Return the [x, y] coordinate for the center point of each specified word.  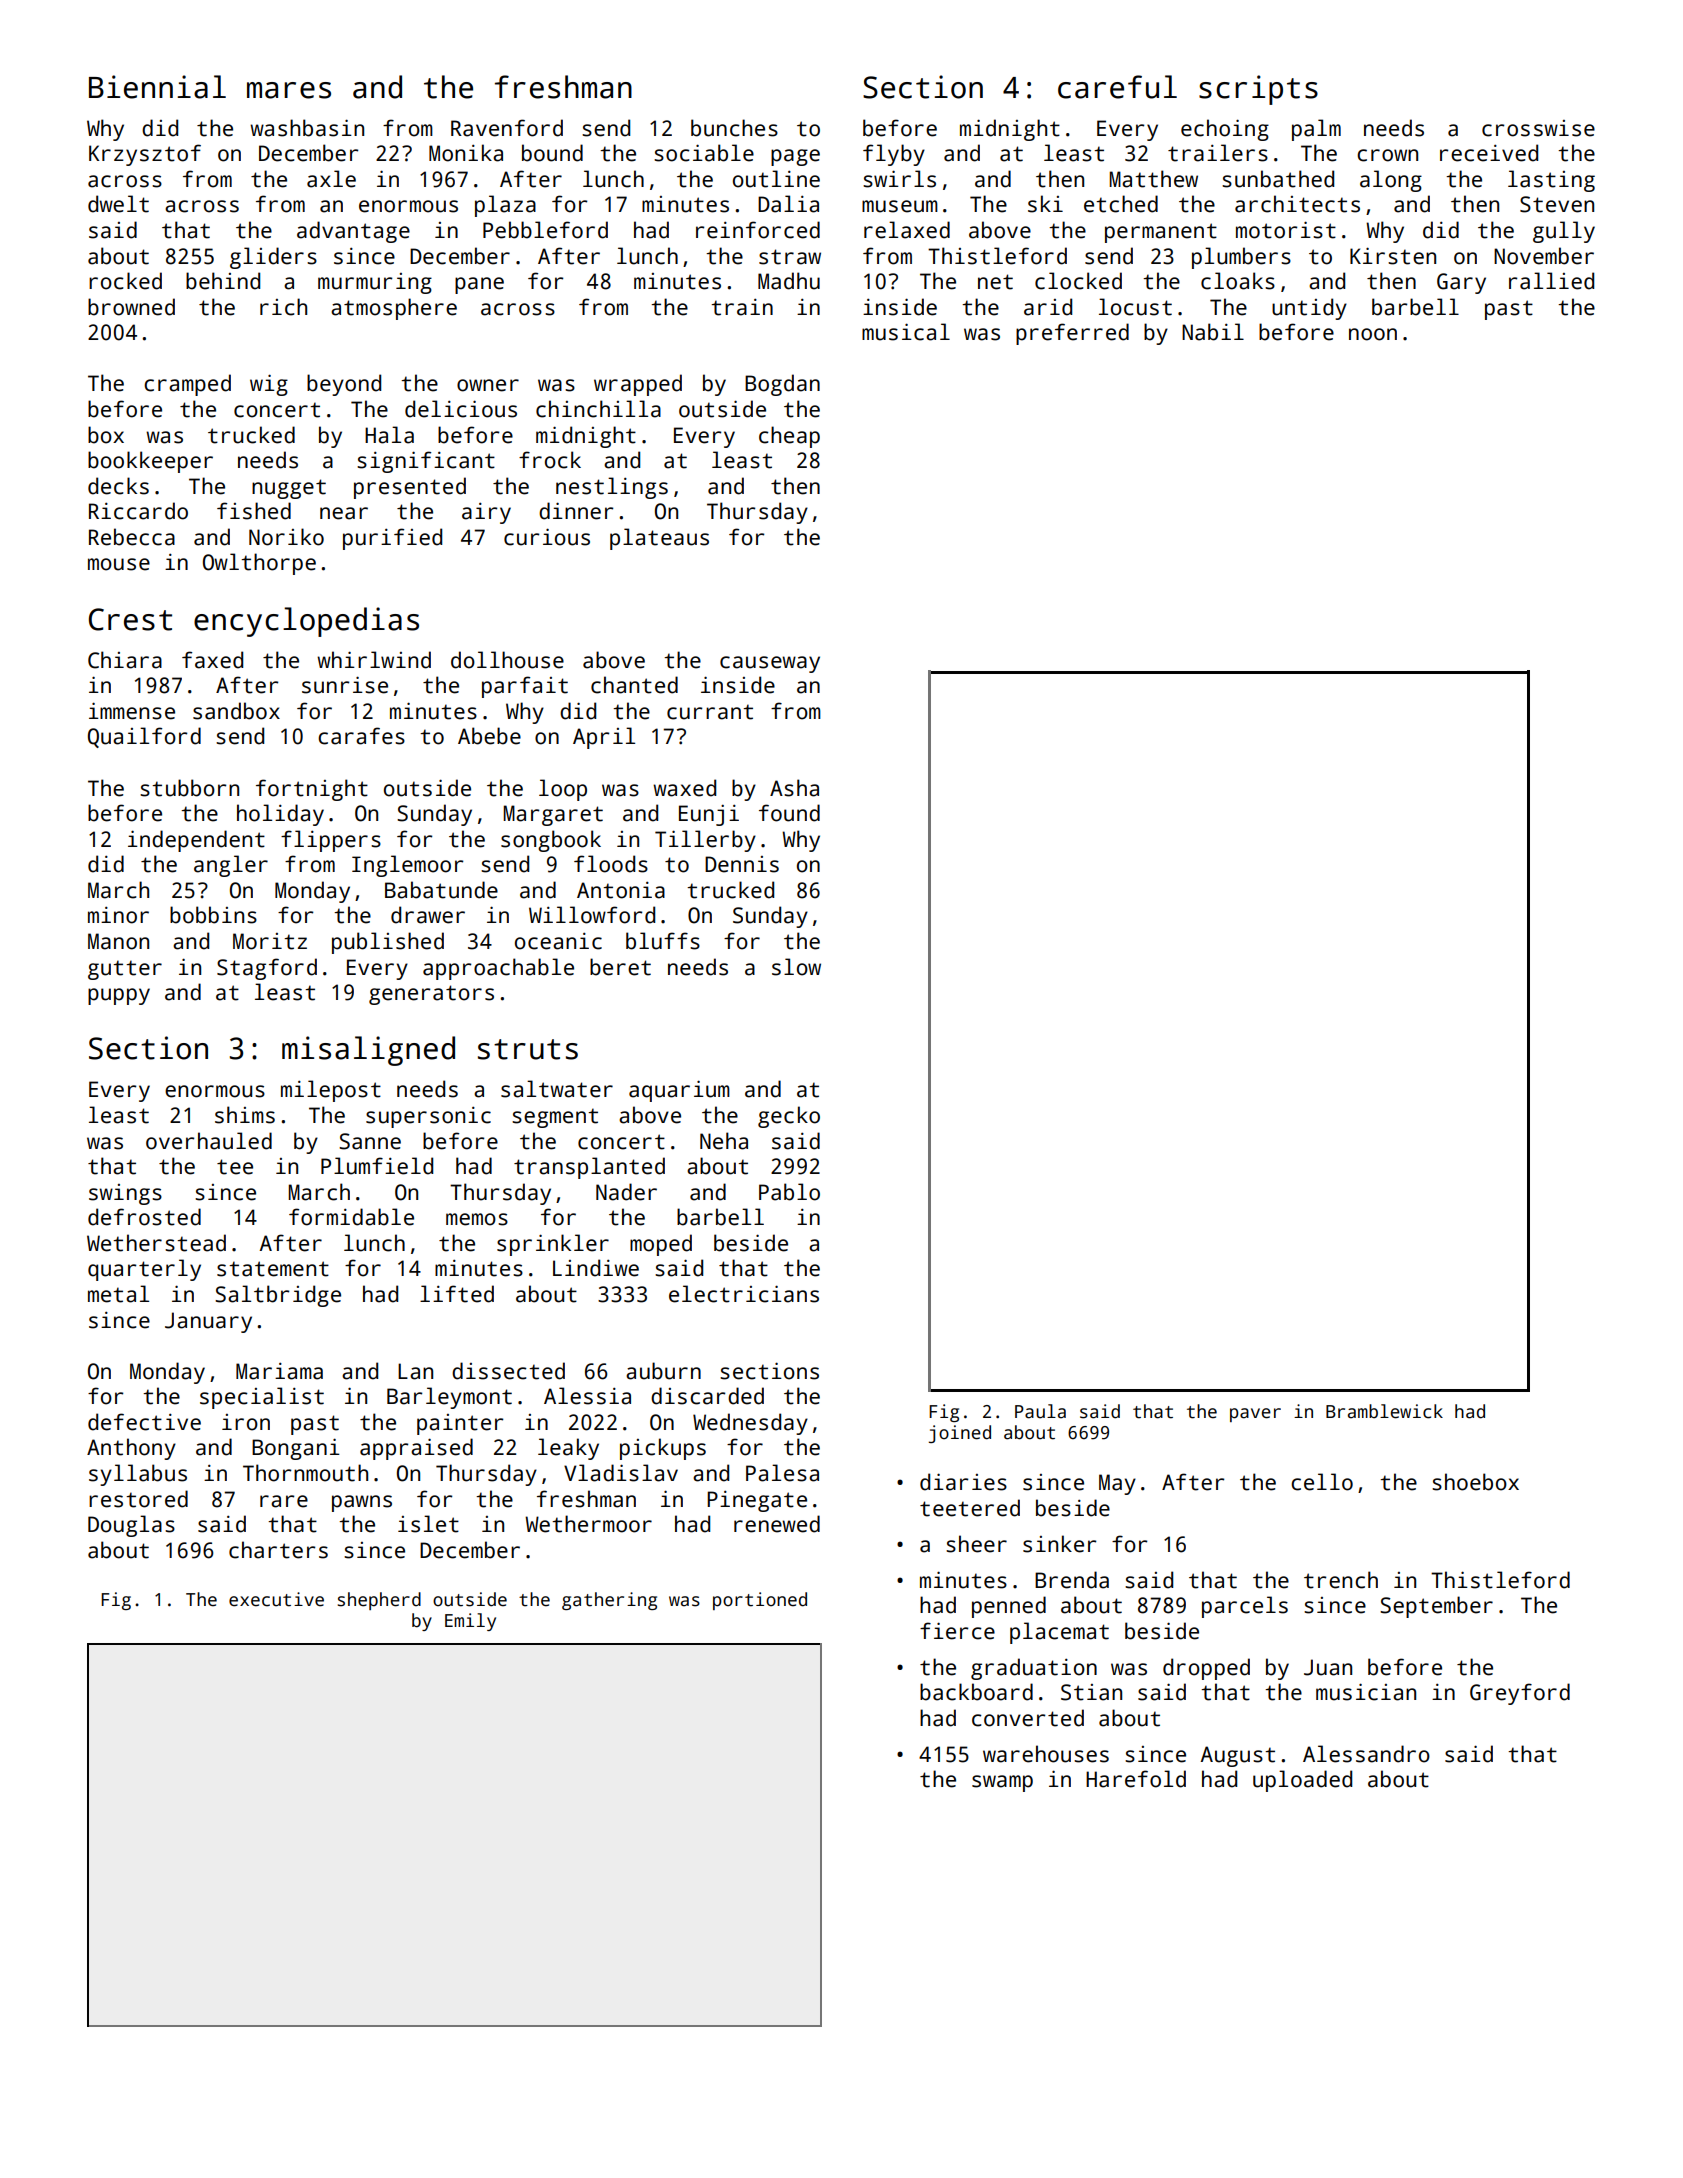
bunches [734, 128]
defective [144, 1422]
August [1238, 1756]
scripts [1258, 90]
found [789, 813]
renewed [777, 1524]
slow [796, 967]
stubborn [189, 788]
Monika [466, 153]
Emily [470, 1622]
